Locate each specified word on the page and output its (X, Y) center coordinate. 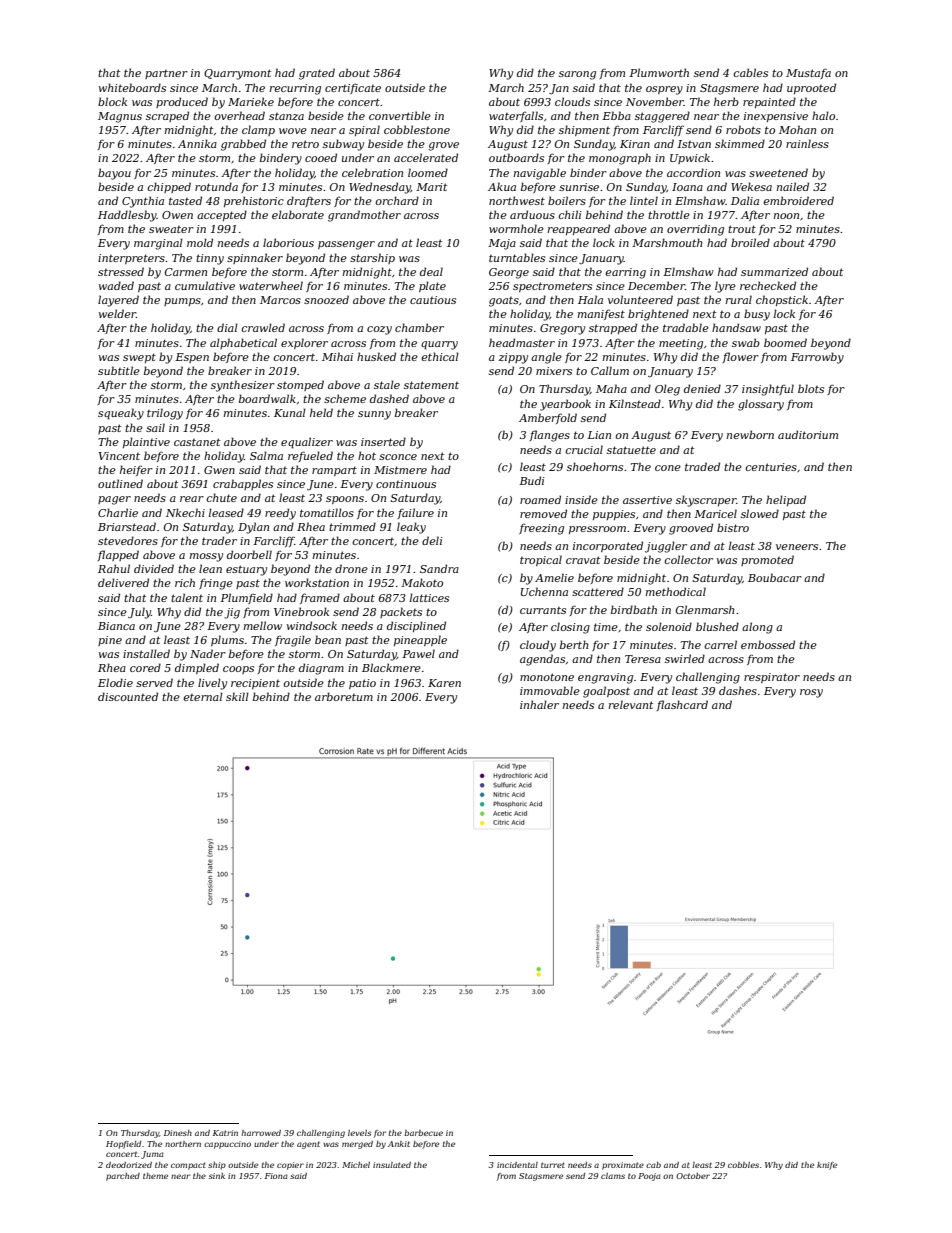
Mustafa (808, 73)
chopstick (782, 300)
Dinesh (178, 1133)
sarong (577, 75)
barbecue (423, 1133)
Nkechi (185, 512)
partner (166, 74)
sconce (398, 457)
